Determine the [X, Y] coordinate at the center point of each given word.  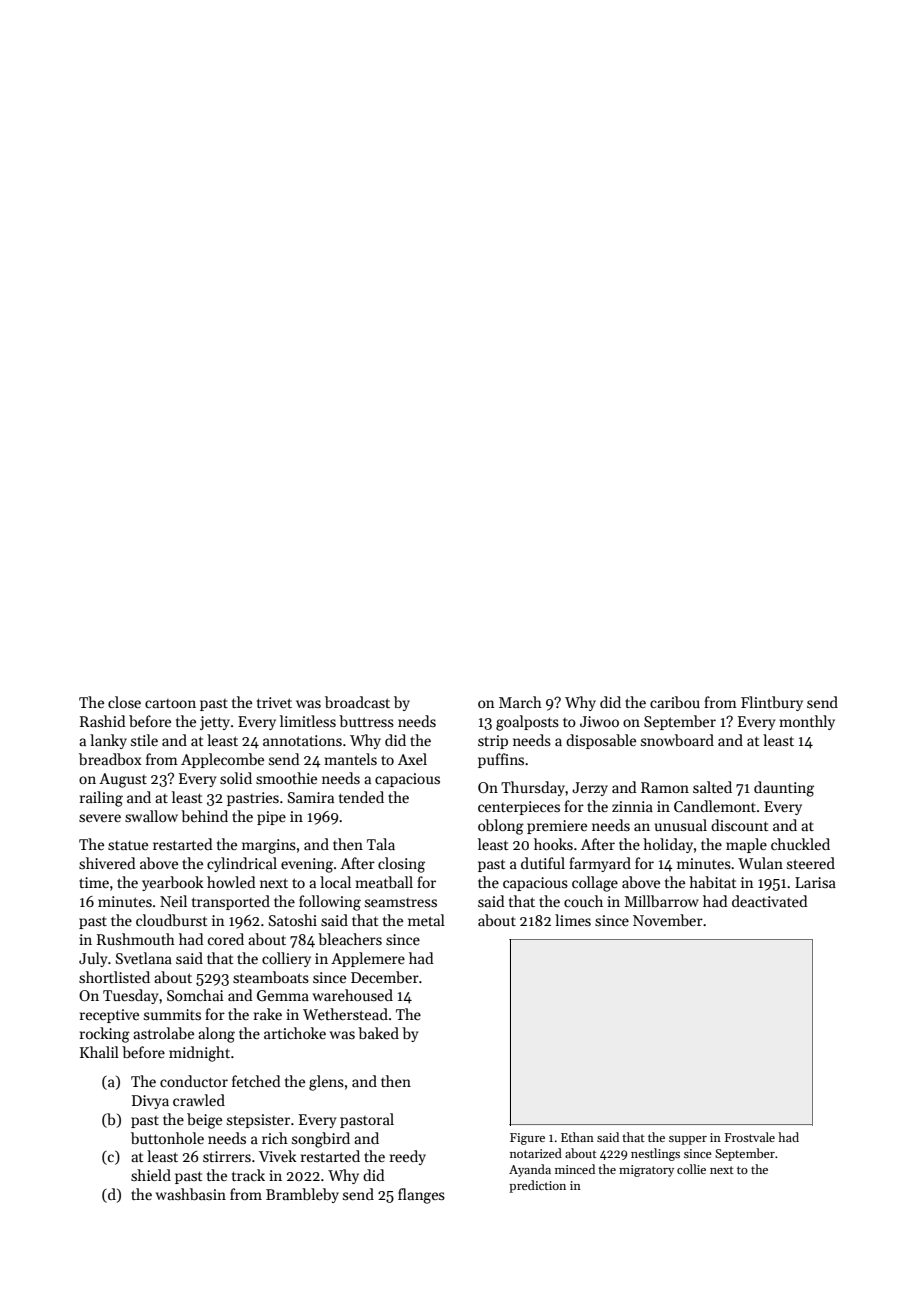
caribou [675, 702]
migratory [646, 1171]
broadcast [357, 702]
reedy [408, 1157]
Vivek [278, 1156]
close [124, 702]
